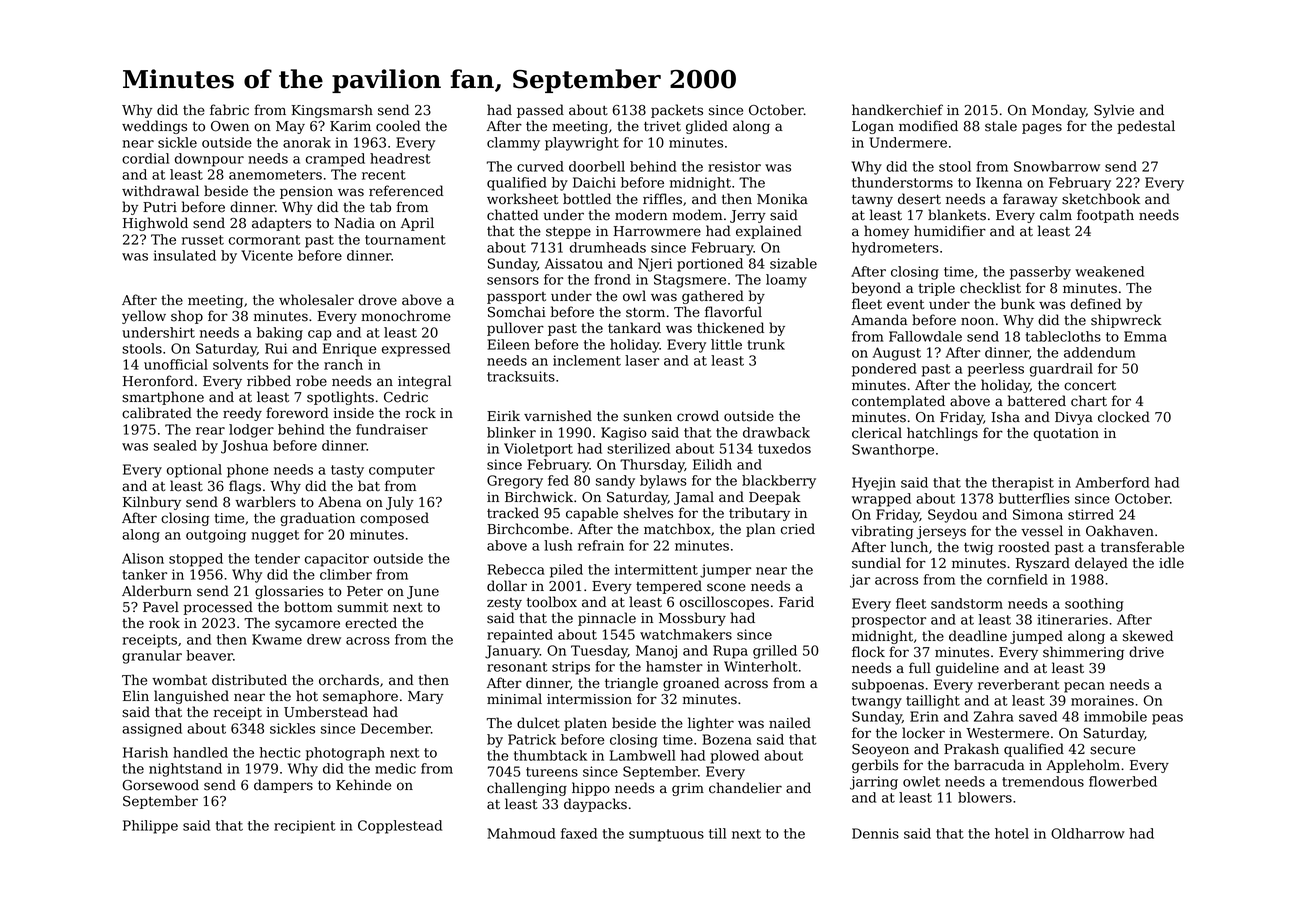 This page has height=924, width=1308. I want to click on Gorsewood, so click(161, 785).
